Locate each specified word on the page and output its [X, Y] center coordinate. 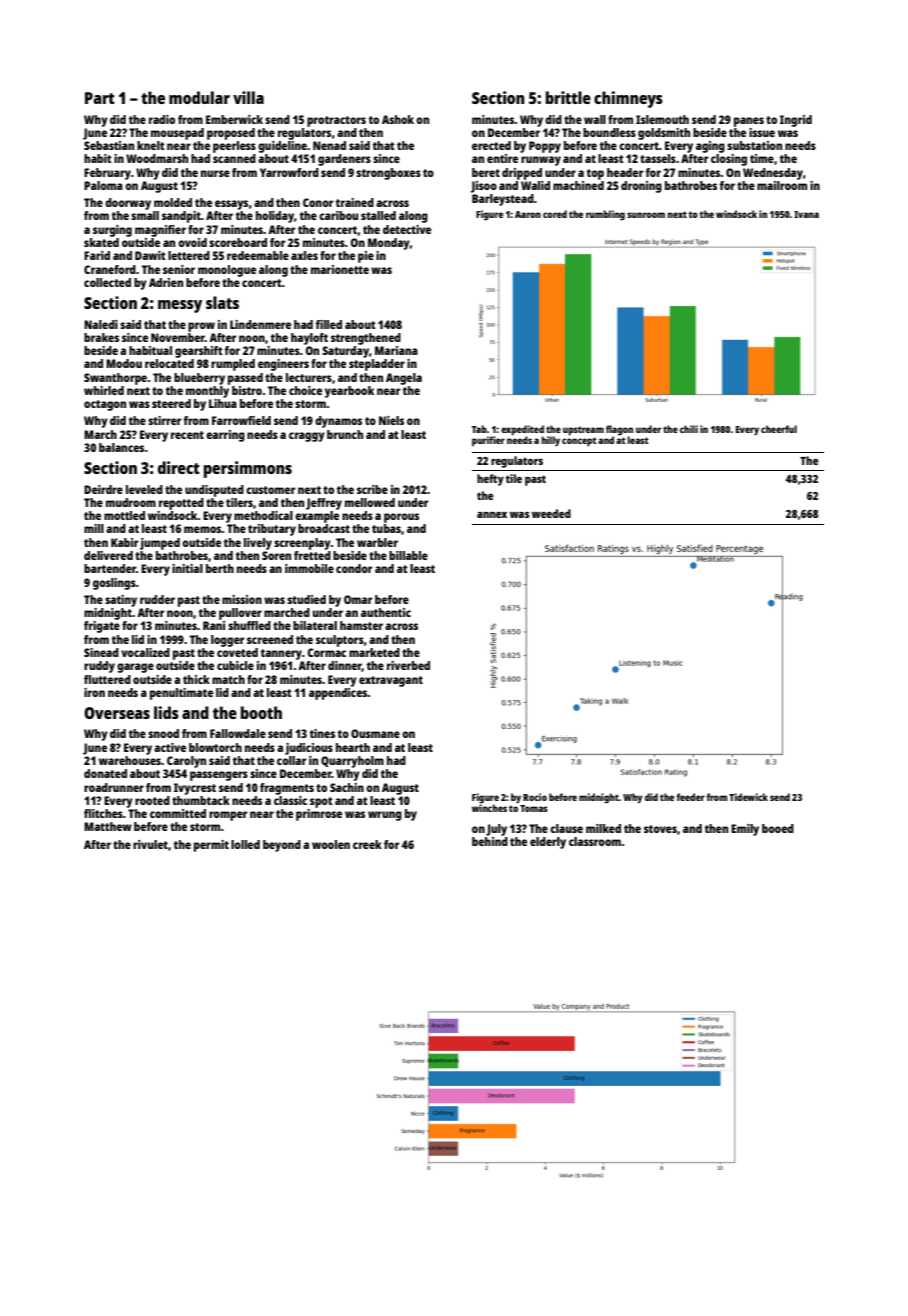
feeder [690, 797]
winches [489, 808]
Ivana [806, 214]
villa [248, 97]
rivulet [150, 844]
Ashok [398, 119]
